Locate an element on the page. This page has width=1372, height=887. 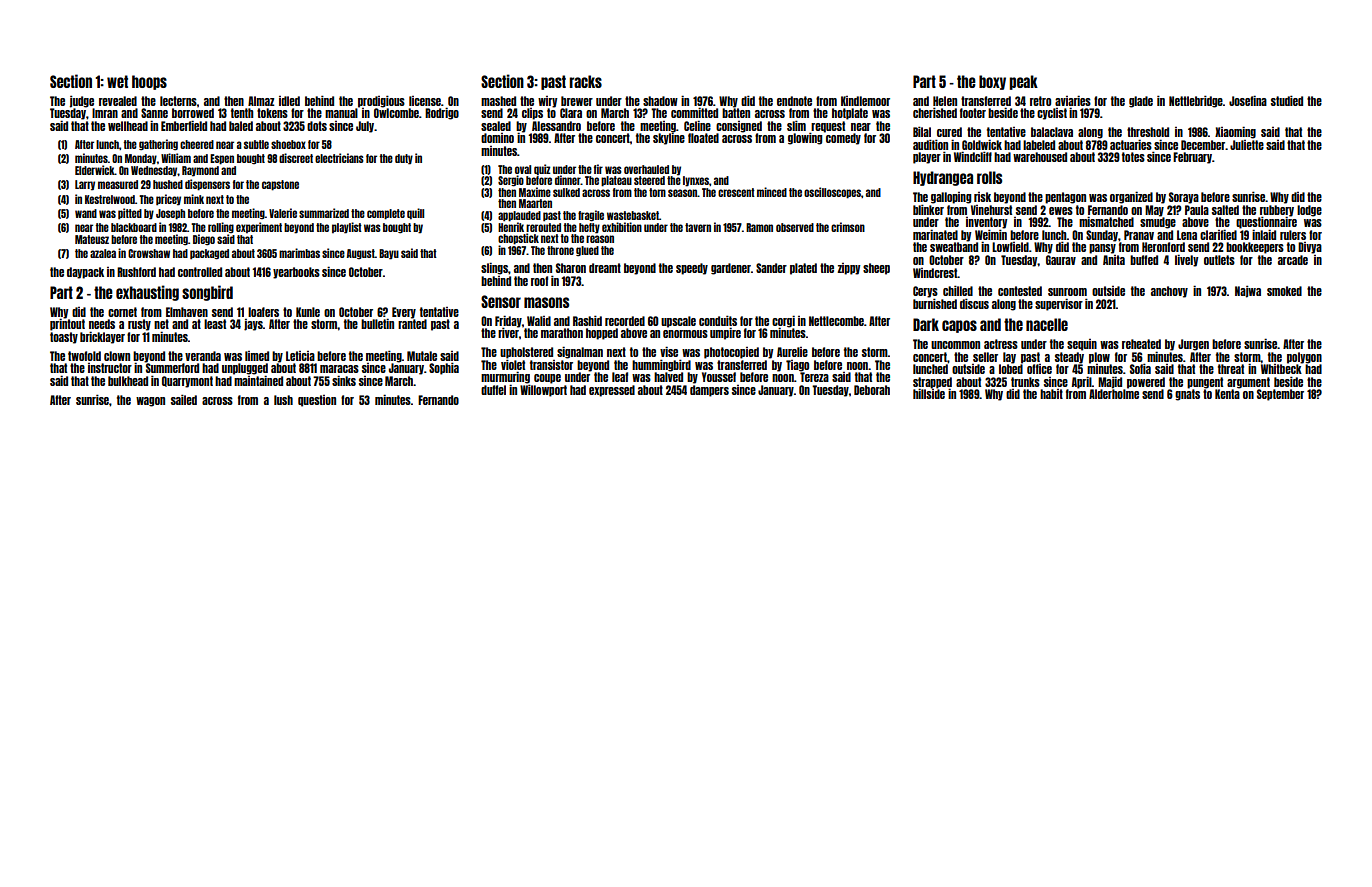
lush is located at coordinates (283, 400).
